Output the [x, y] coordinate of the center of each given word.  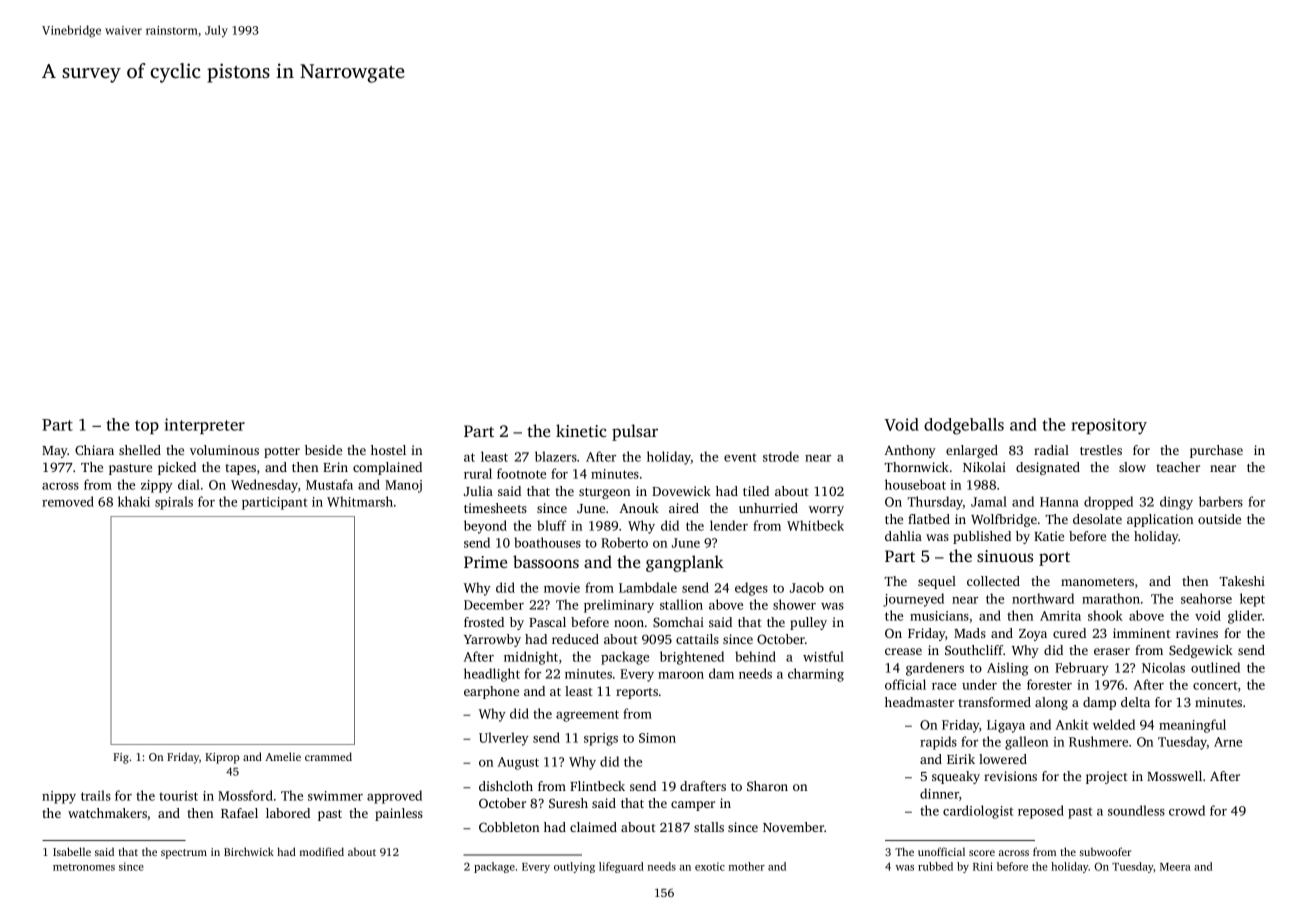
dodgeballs [964, 426]
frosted [484, 622]
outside [1219, 519]
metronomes [84, 867]
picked [177, 468]
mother [747, 866]
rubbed [935, 866]
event [740, 457]
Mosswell [1174, 776]
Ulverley [504, 739]
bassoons [546, 561]
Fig [121, 758]
